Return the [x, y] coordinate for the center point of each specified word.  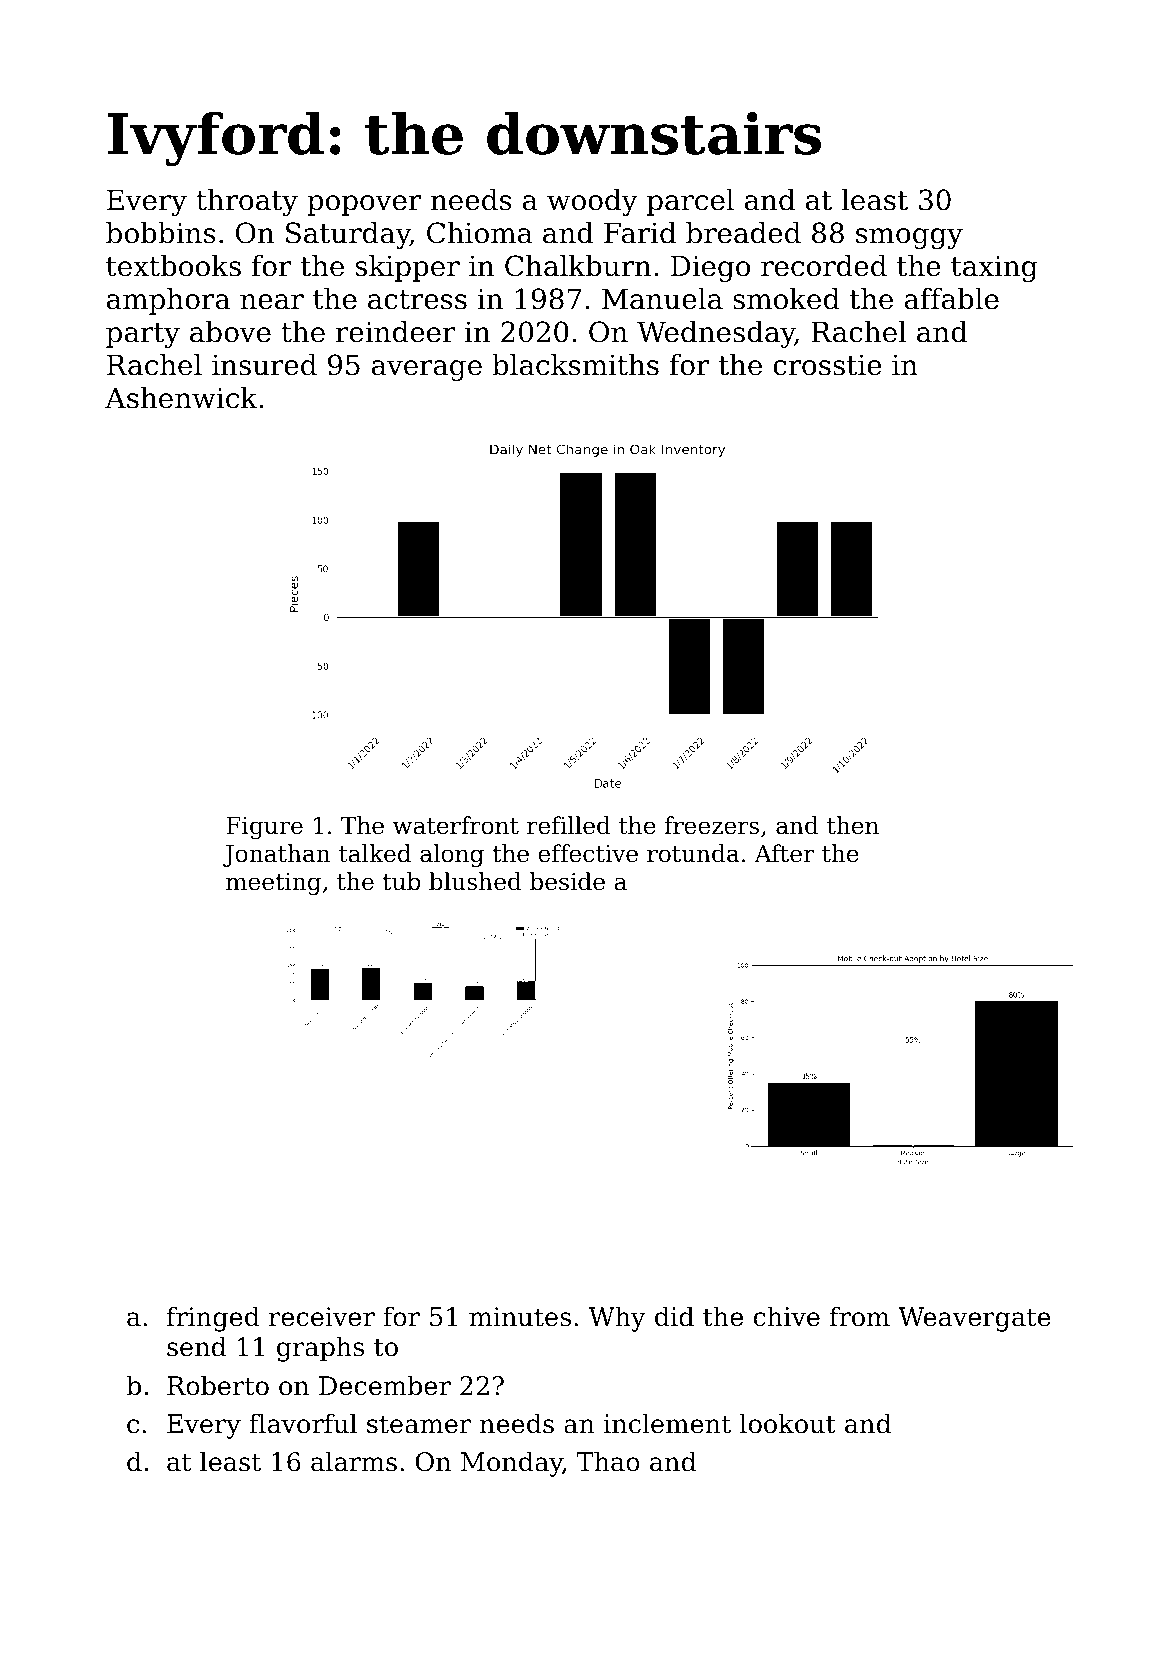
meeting [273, 884]
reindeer [396, 332]
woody [592, 202]
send [196, 1346]
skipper [408, 268]
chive [787, 1316]
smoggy [909, 238]
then [853, 825]
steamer [419, 1424]
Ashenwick [181, 398]
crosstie [827, 365]
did [674, 1316]
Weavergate [974, 1319]
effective [588, 853]
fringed [213, 1319]
